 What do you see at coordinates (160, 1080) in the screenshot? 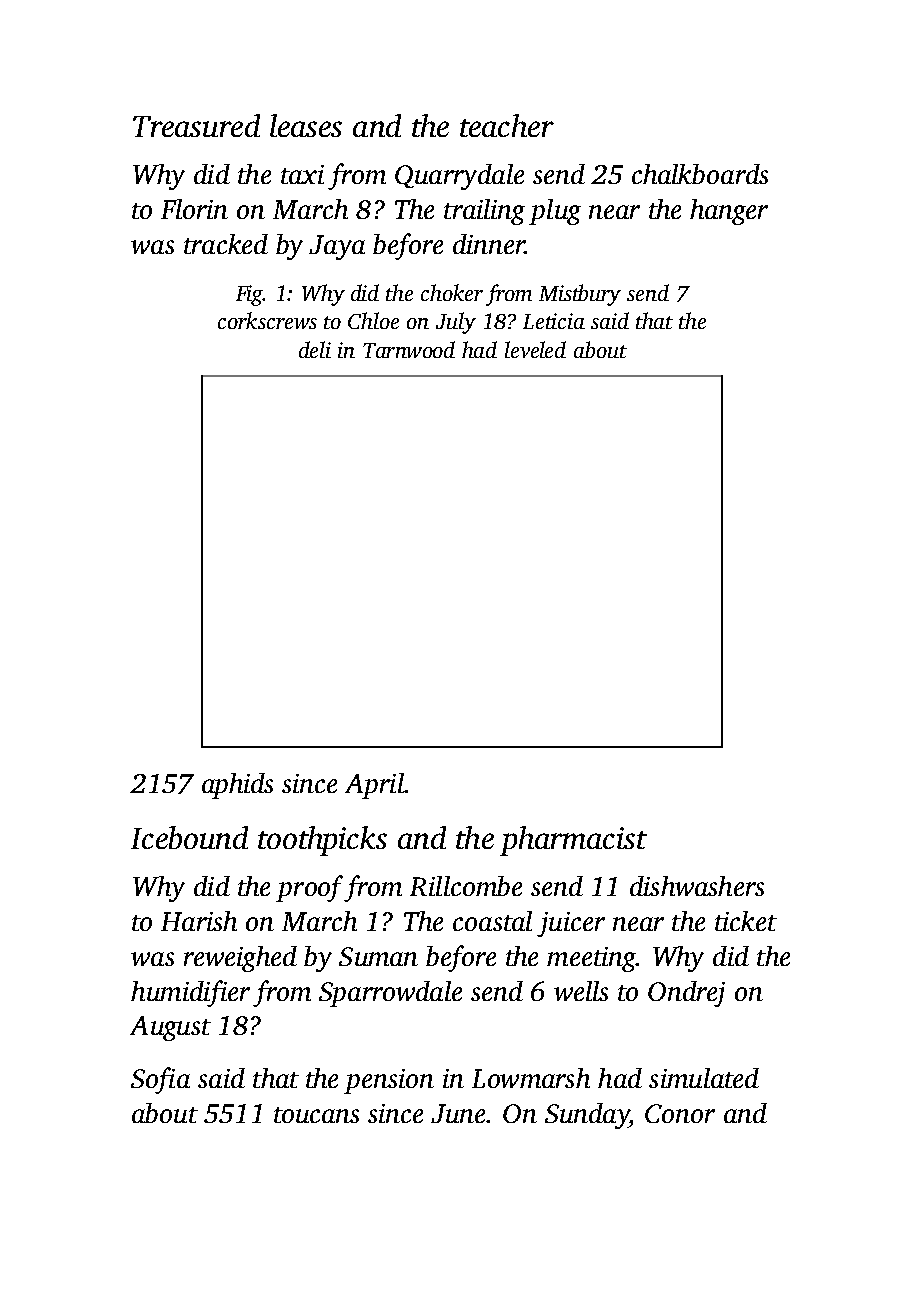
I see `Sofia` at bounding box center [160, 1080].
